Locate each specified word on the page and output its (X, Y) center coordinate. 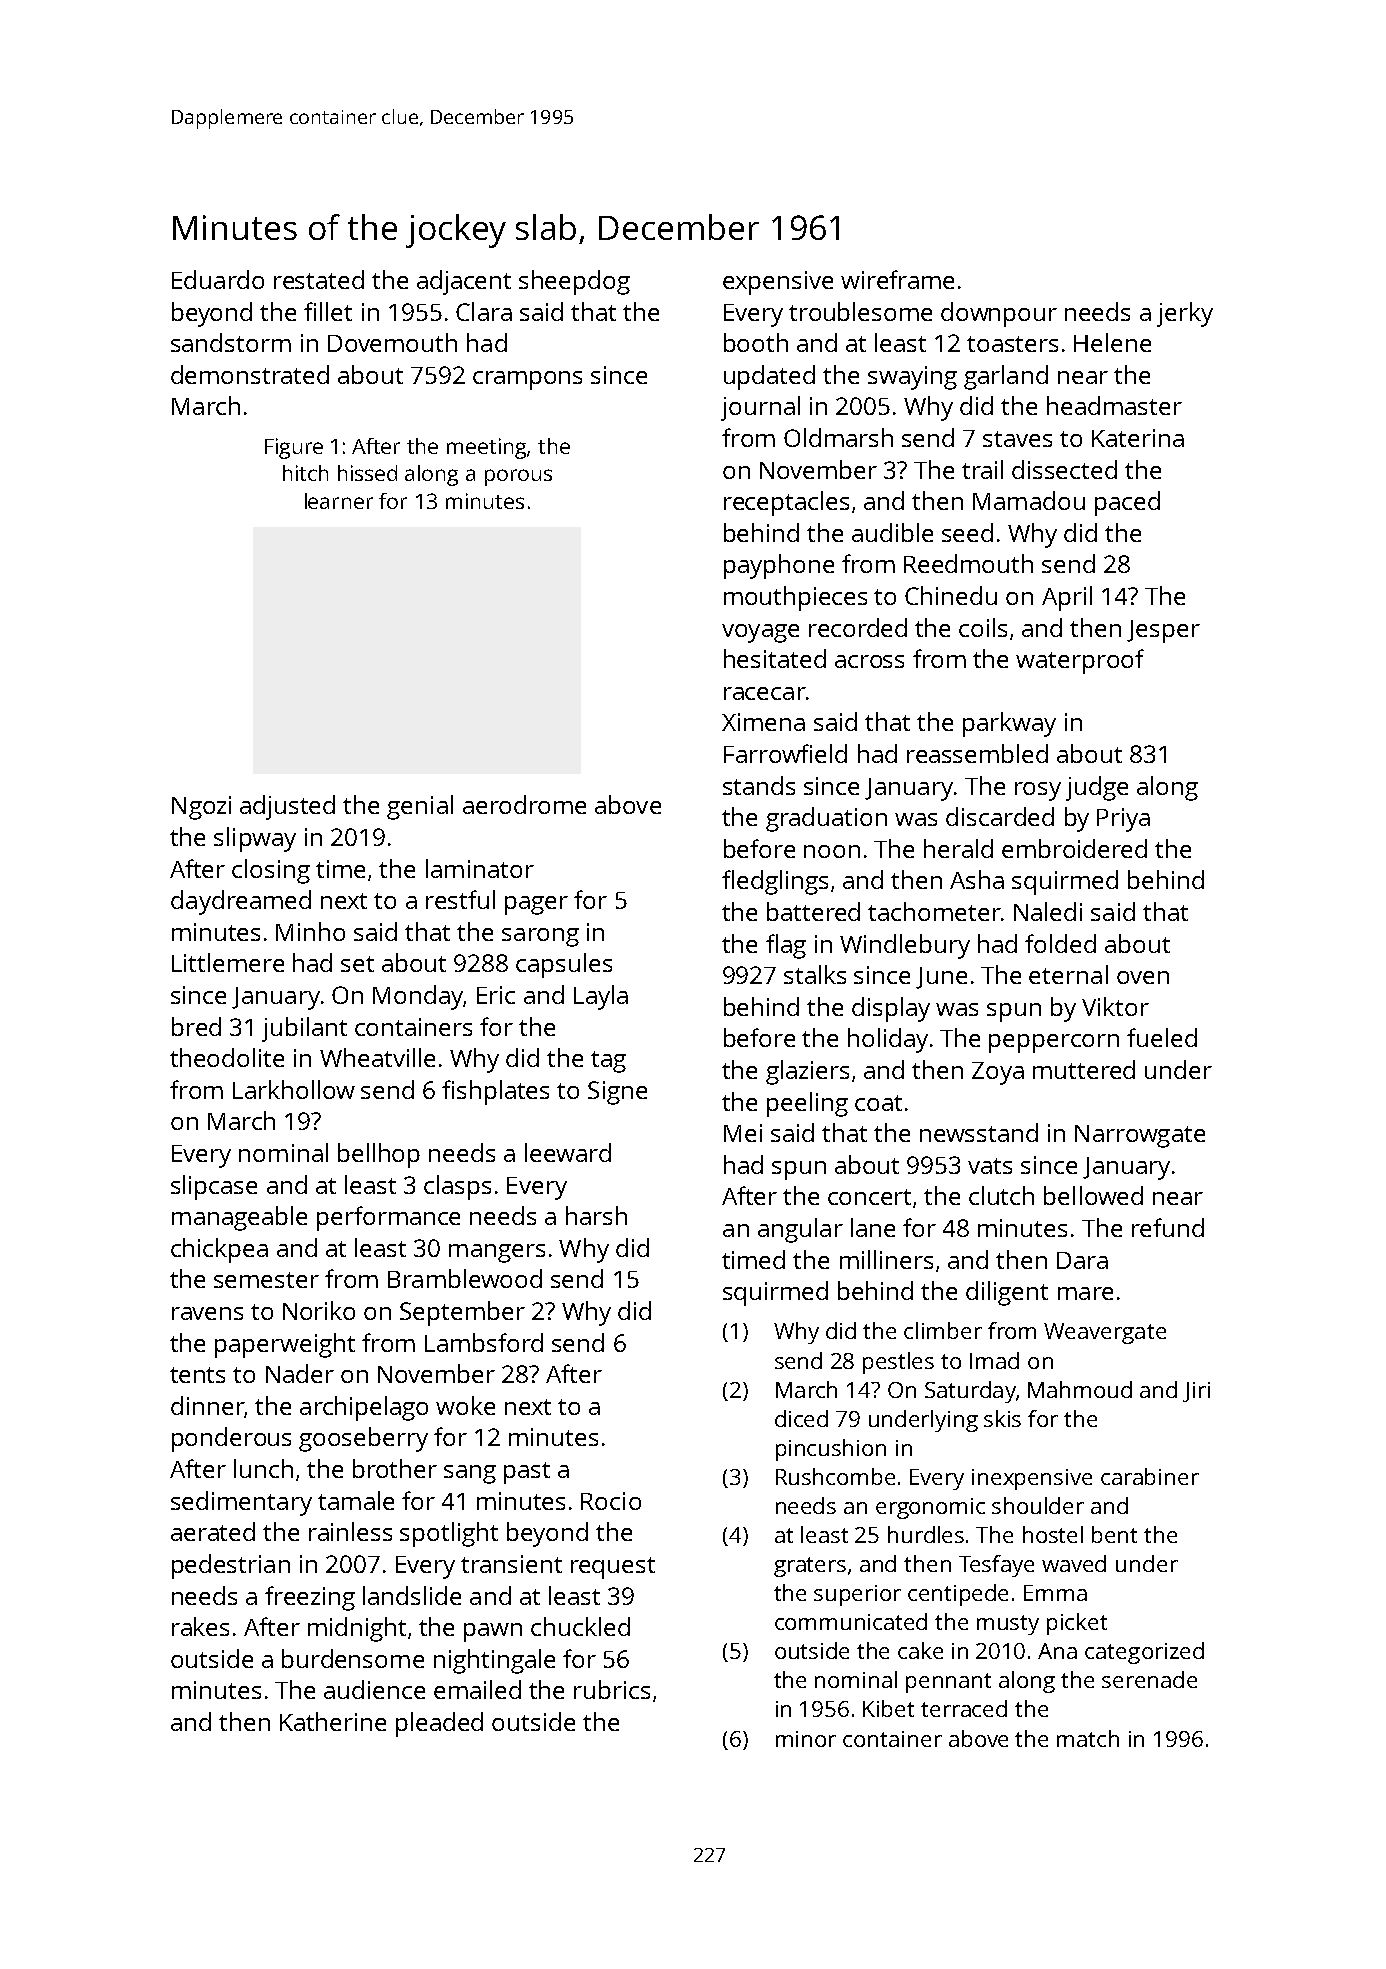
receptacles (786, 503)
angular (800, 1230)
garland (1006, 377)
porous (518, 477)
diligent (1007, 1293)
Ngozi (201, 808)
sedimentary (241, 1503)
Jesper (1163, 631)
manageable (239, 1218)
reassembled (977, 753)
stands (759, 785)
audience (374, 1689)
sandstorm (231, 342)
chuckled (580, 1626)
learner (339, 501)
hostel (1053, 1534)
